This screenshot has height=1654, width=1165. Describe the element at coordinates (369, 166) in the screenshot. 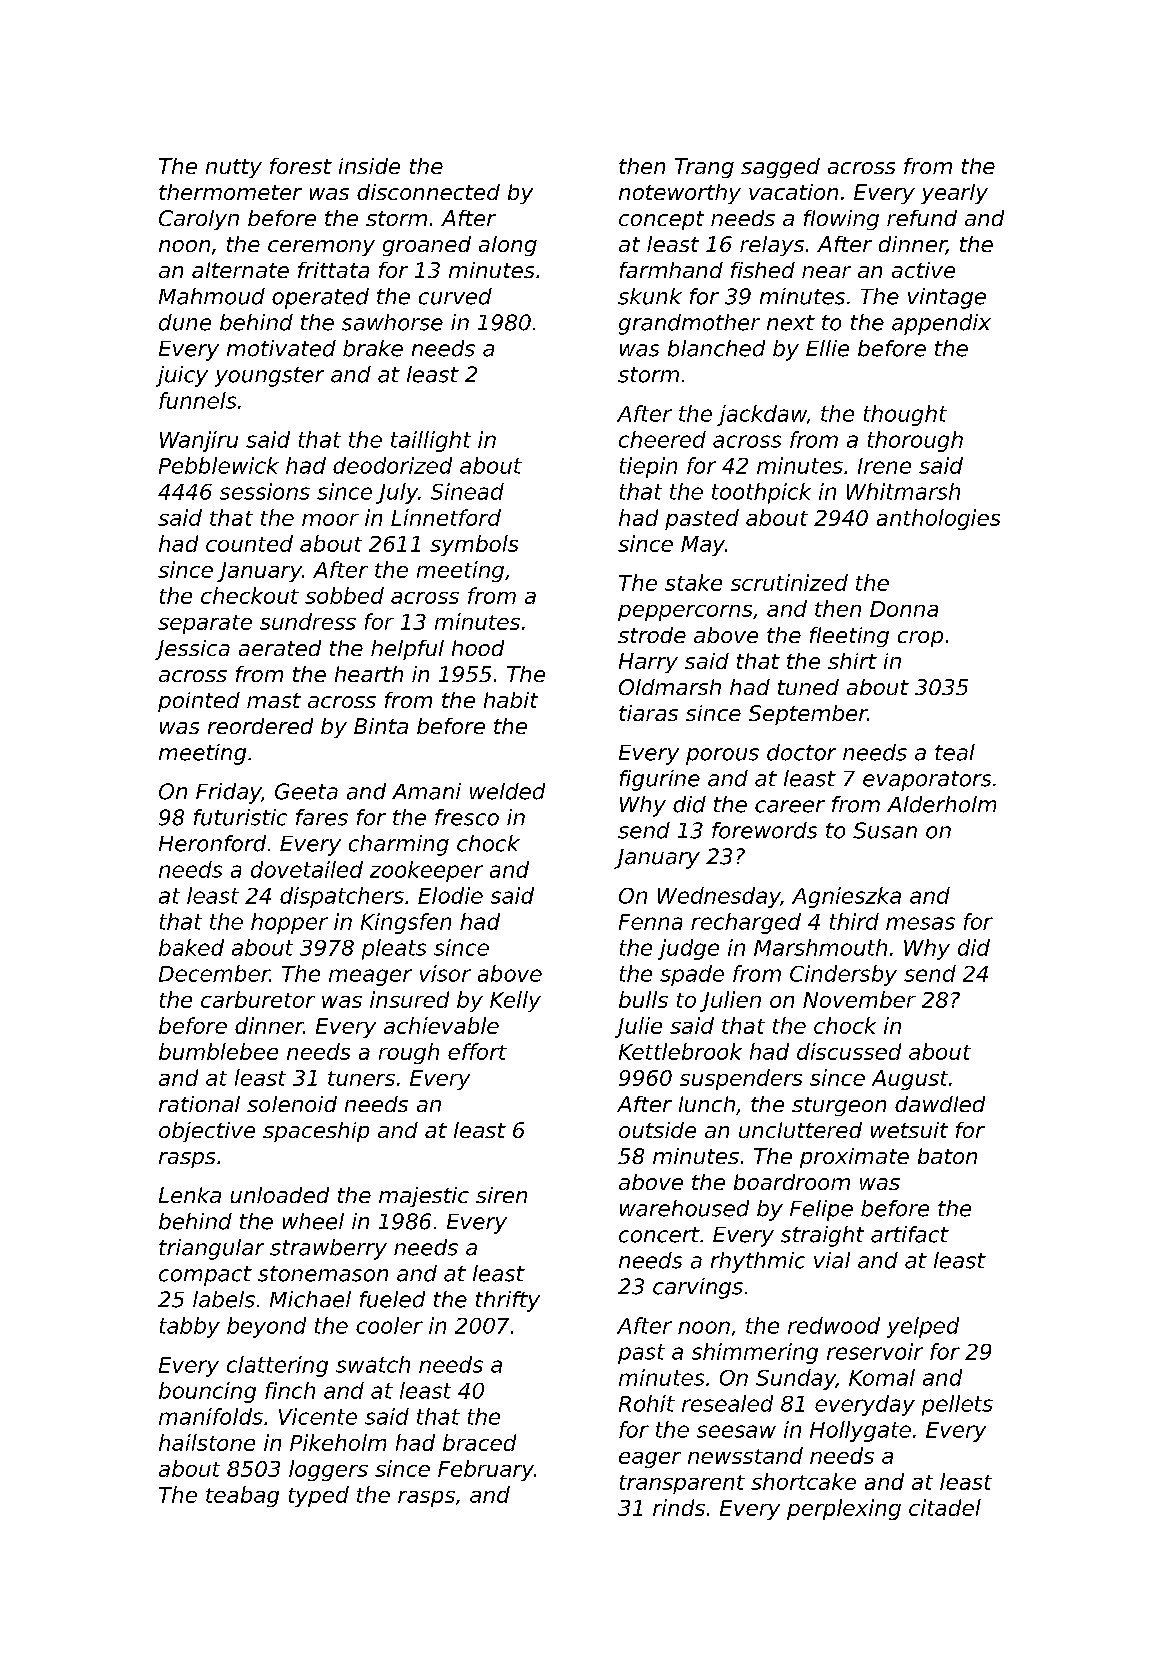

I see `inside` at that location.
